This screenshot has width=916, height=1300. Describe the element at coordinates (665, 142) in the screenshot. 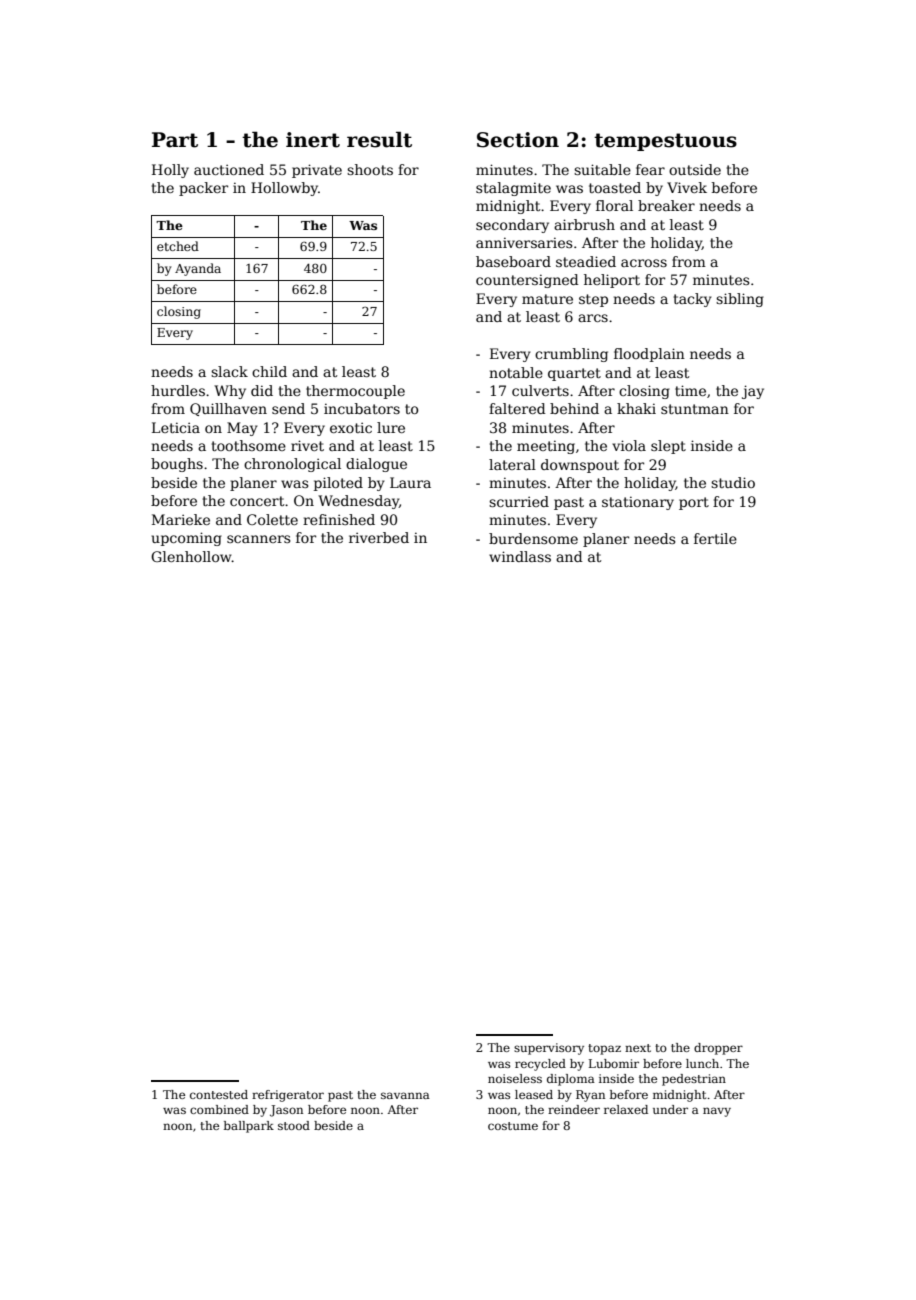

I see `tempestuous` at that location.
